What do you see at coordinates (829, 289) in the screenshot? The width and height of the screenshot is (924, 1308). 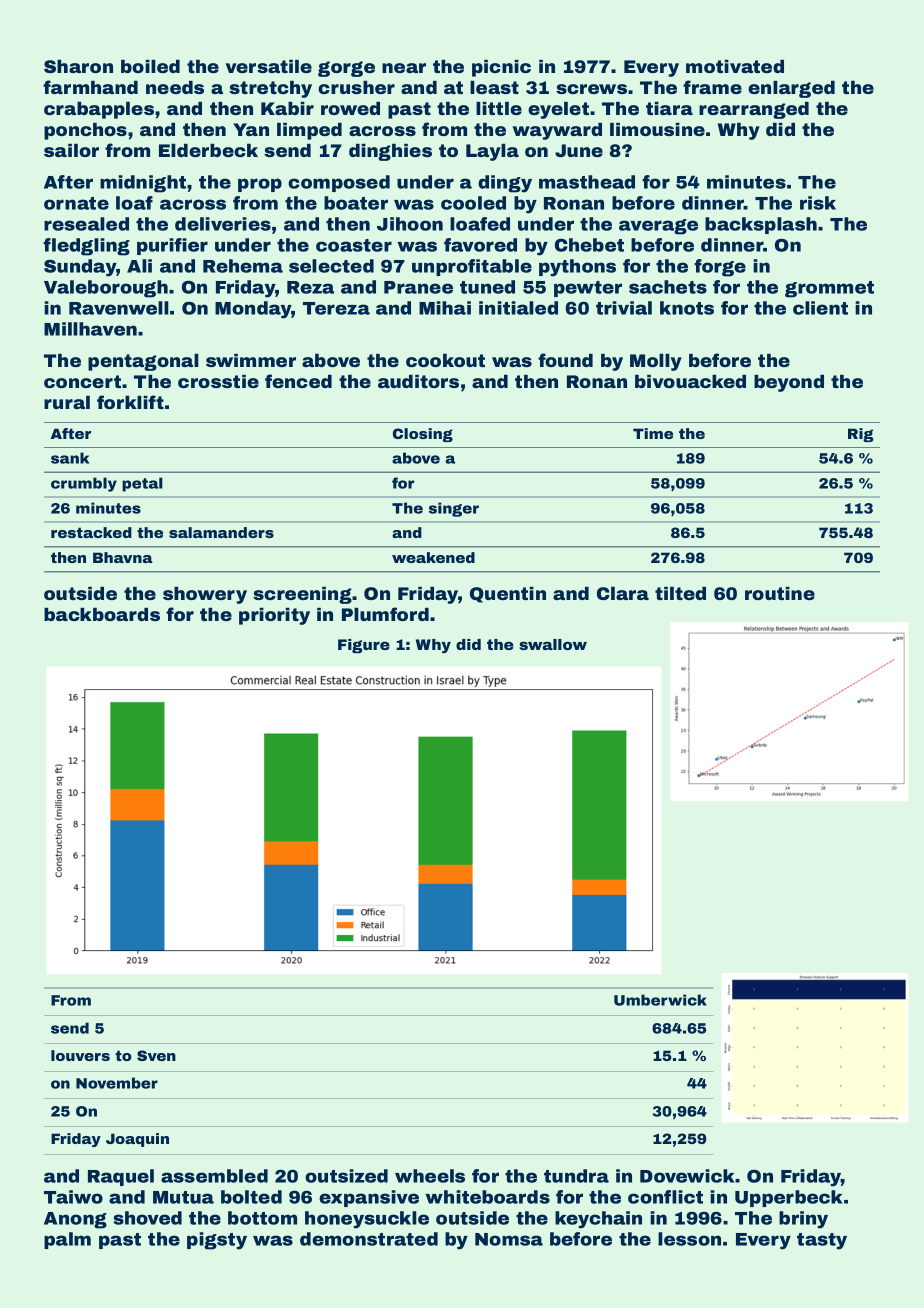 I see `grommet` at bounding box center [829, 289].
